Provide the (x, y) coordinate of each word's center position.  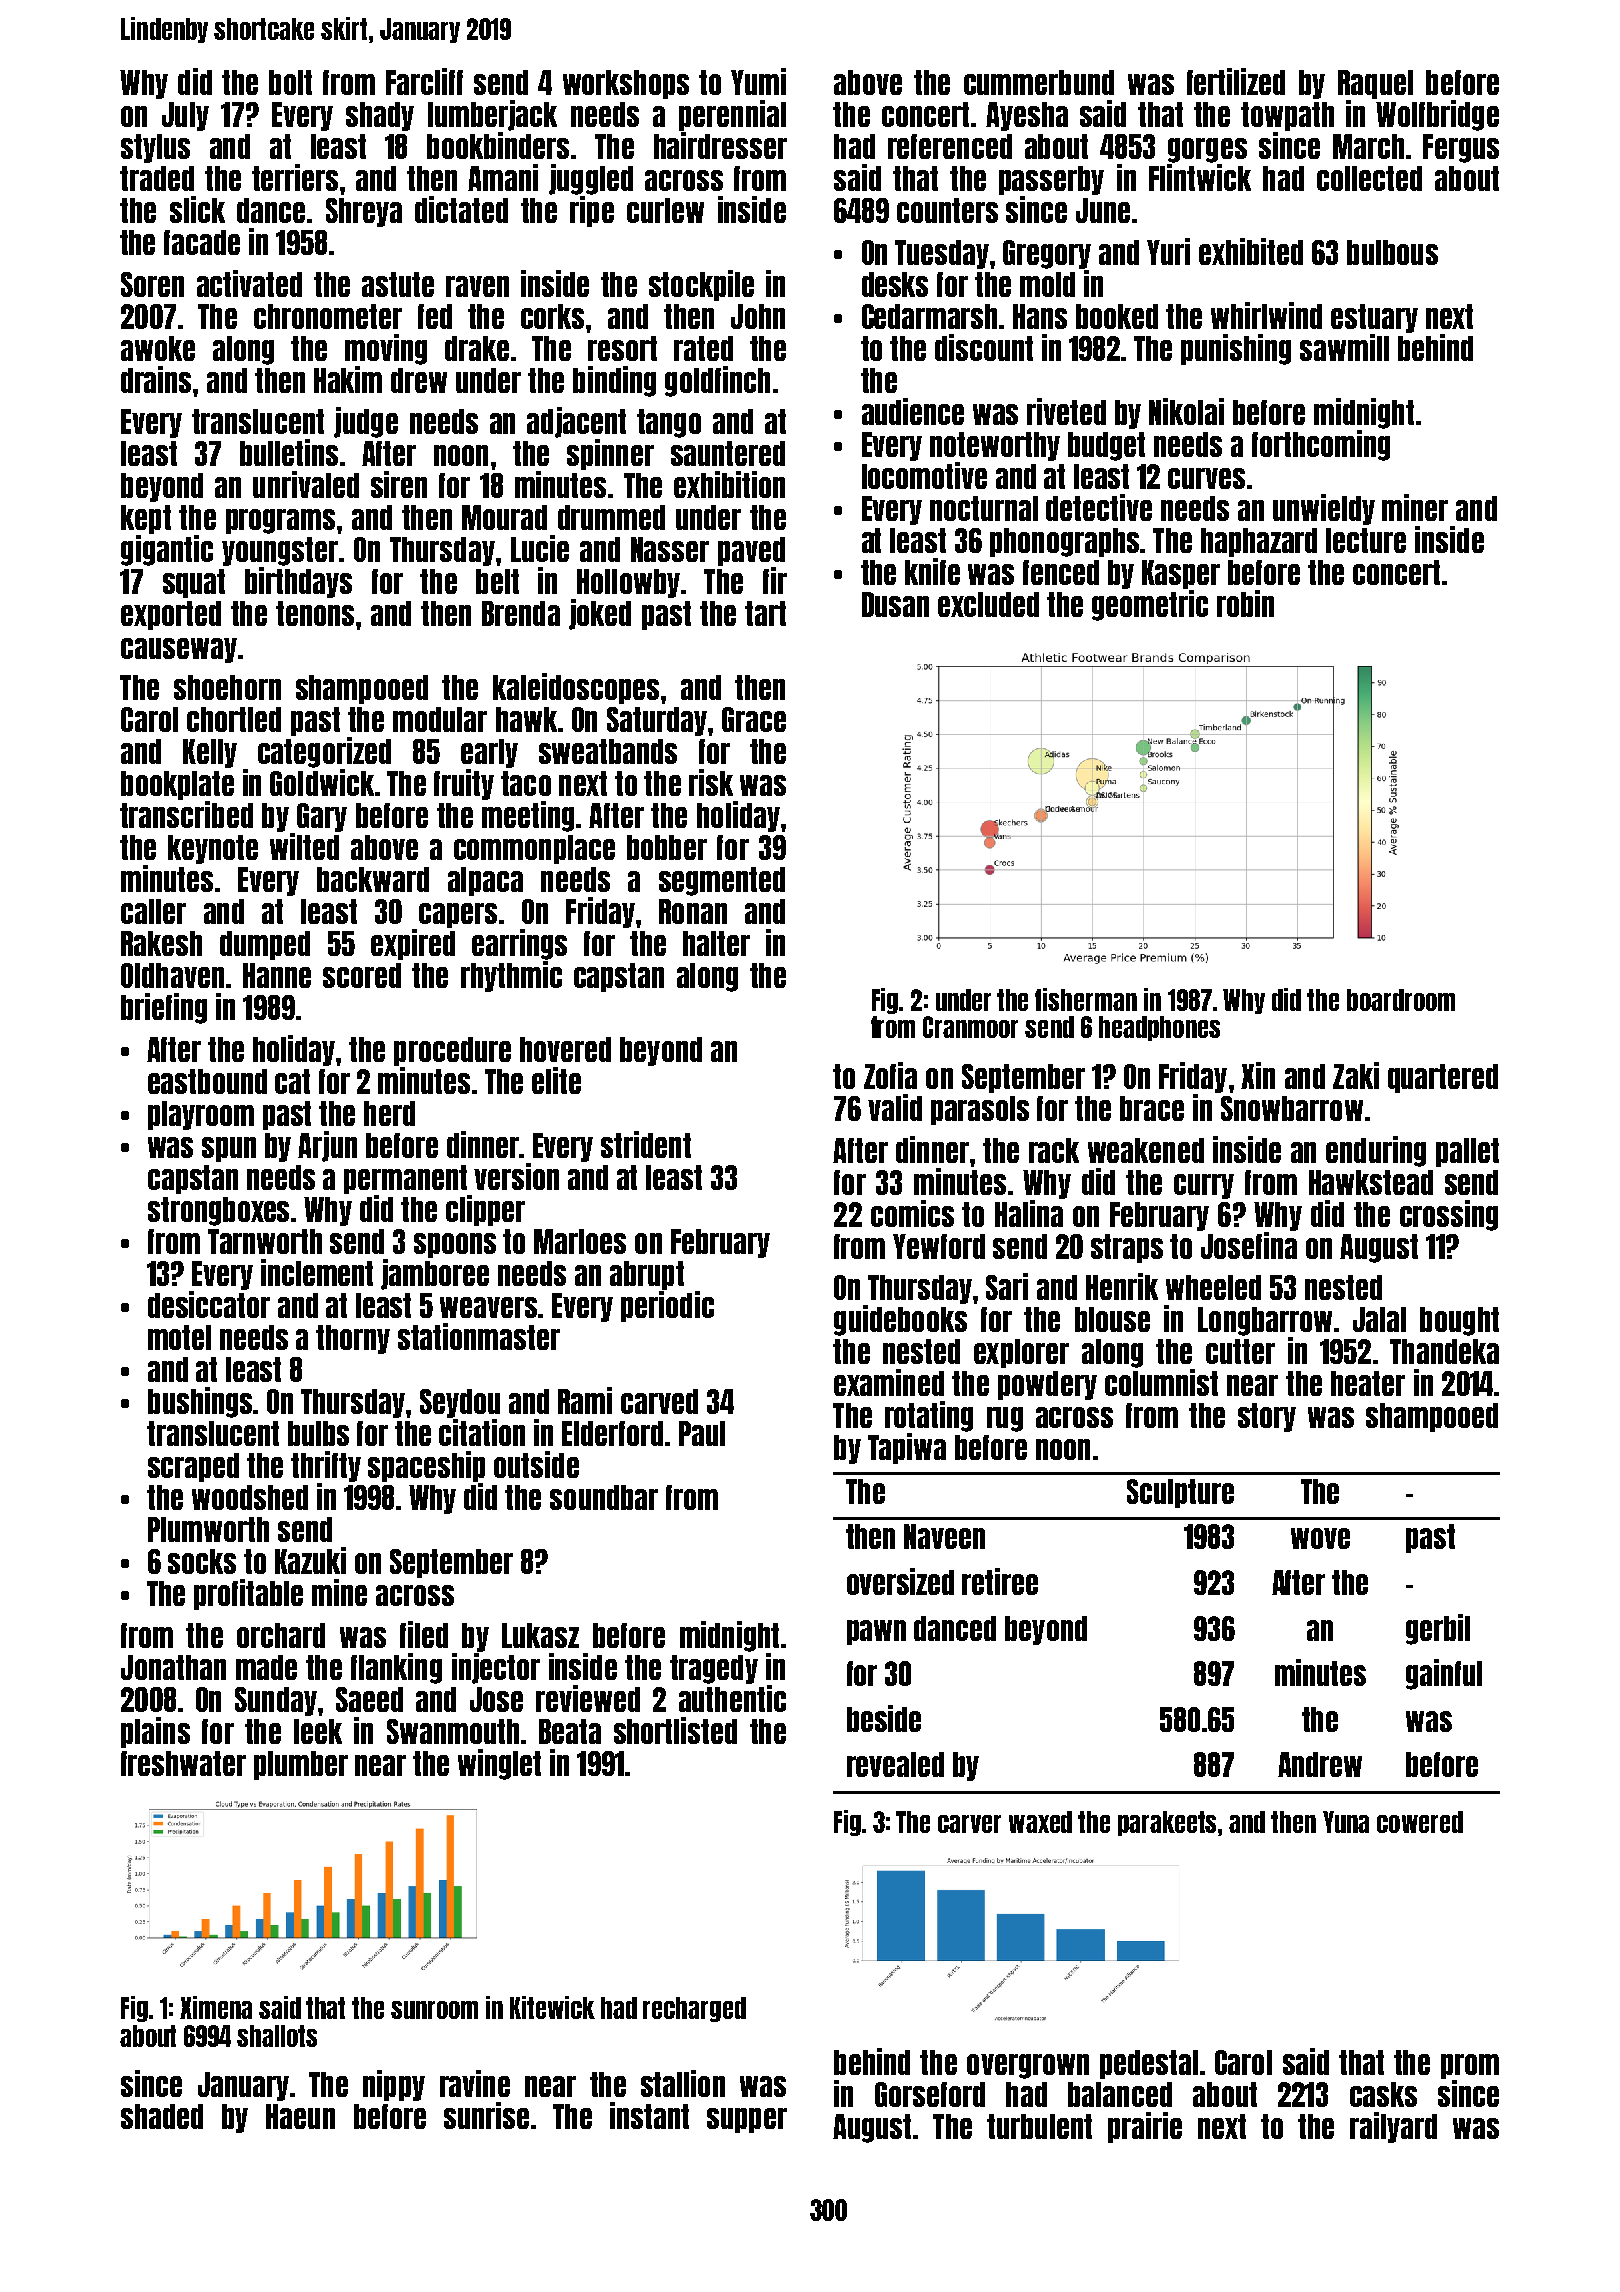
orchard (281, 1635)
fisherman (1086, 999)
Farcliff (424, 81)
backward (373, 879)
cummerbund (1039, 82)
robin (1245, 603)
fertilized (1236, 81)
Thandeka (1444, 1351)
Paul (702, 1433)
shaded (162, 2116)
